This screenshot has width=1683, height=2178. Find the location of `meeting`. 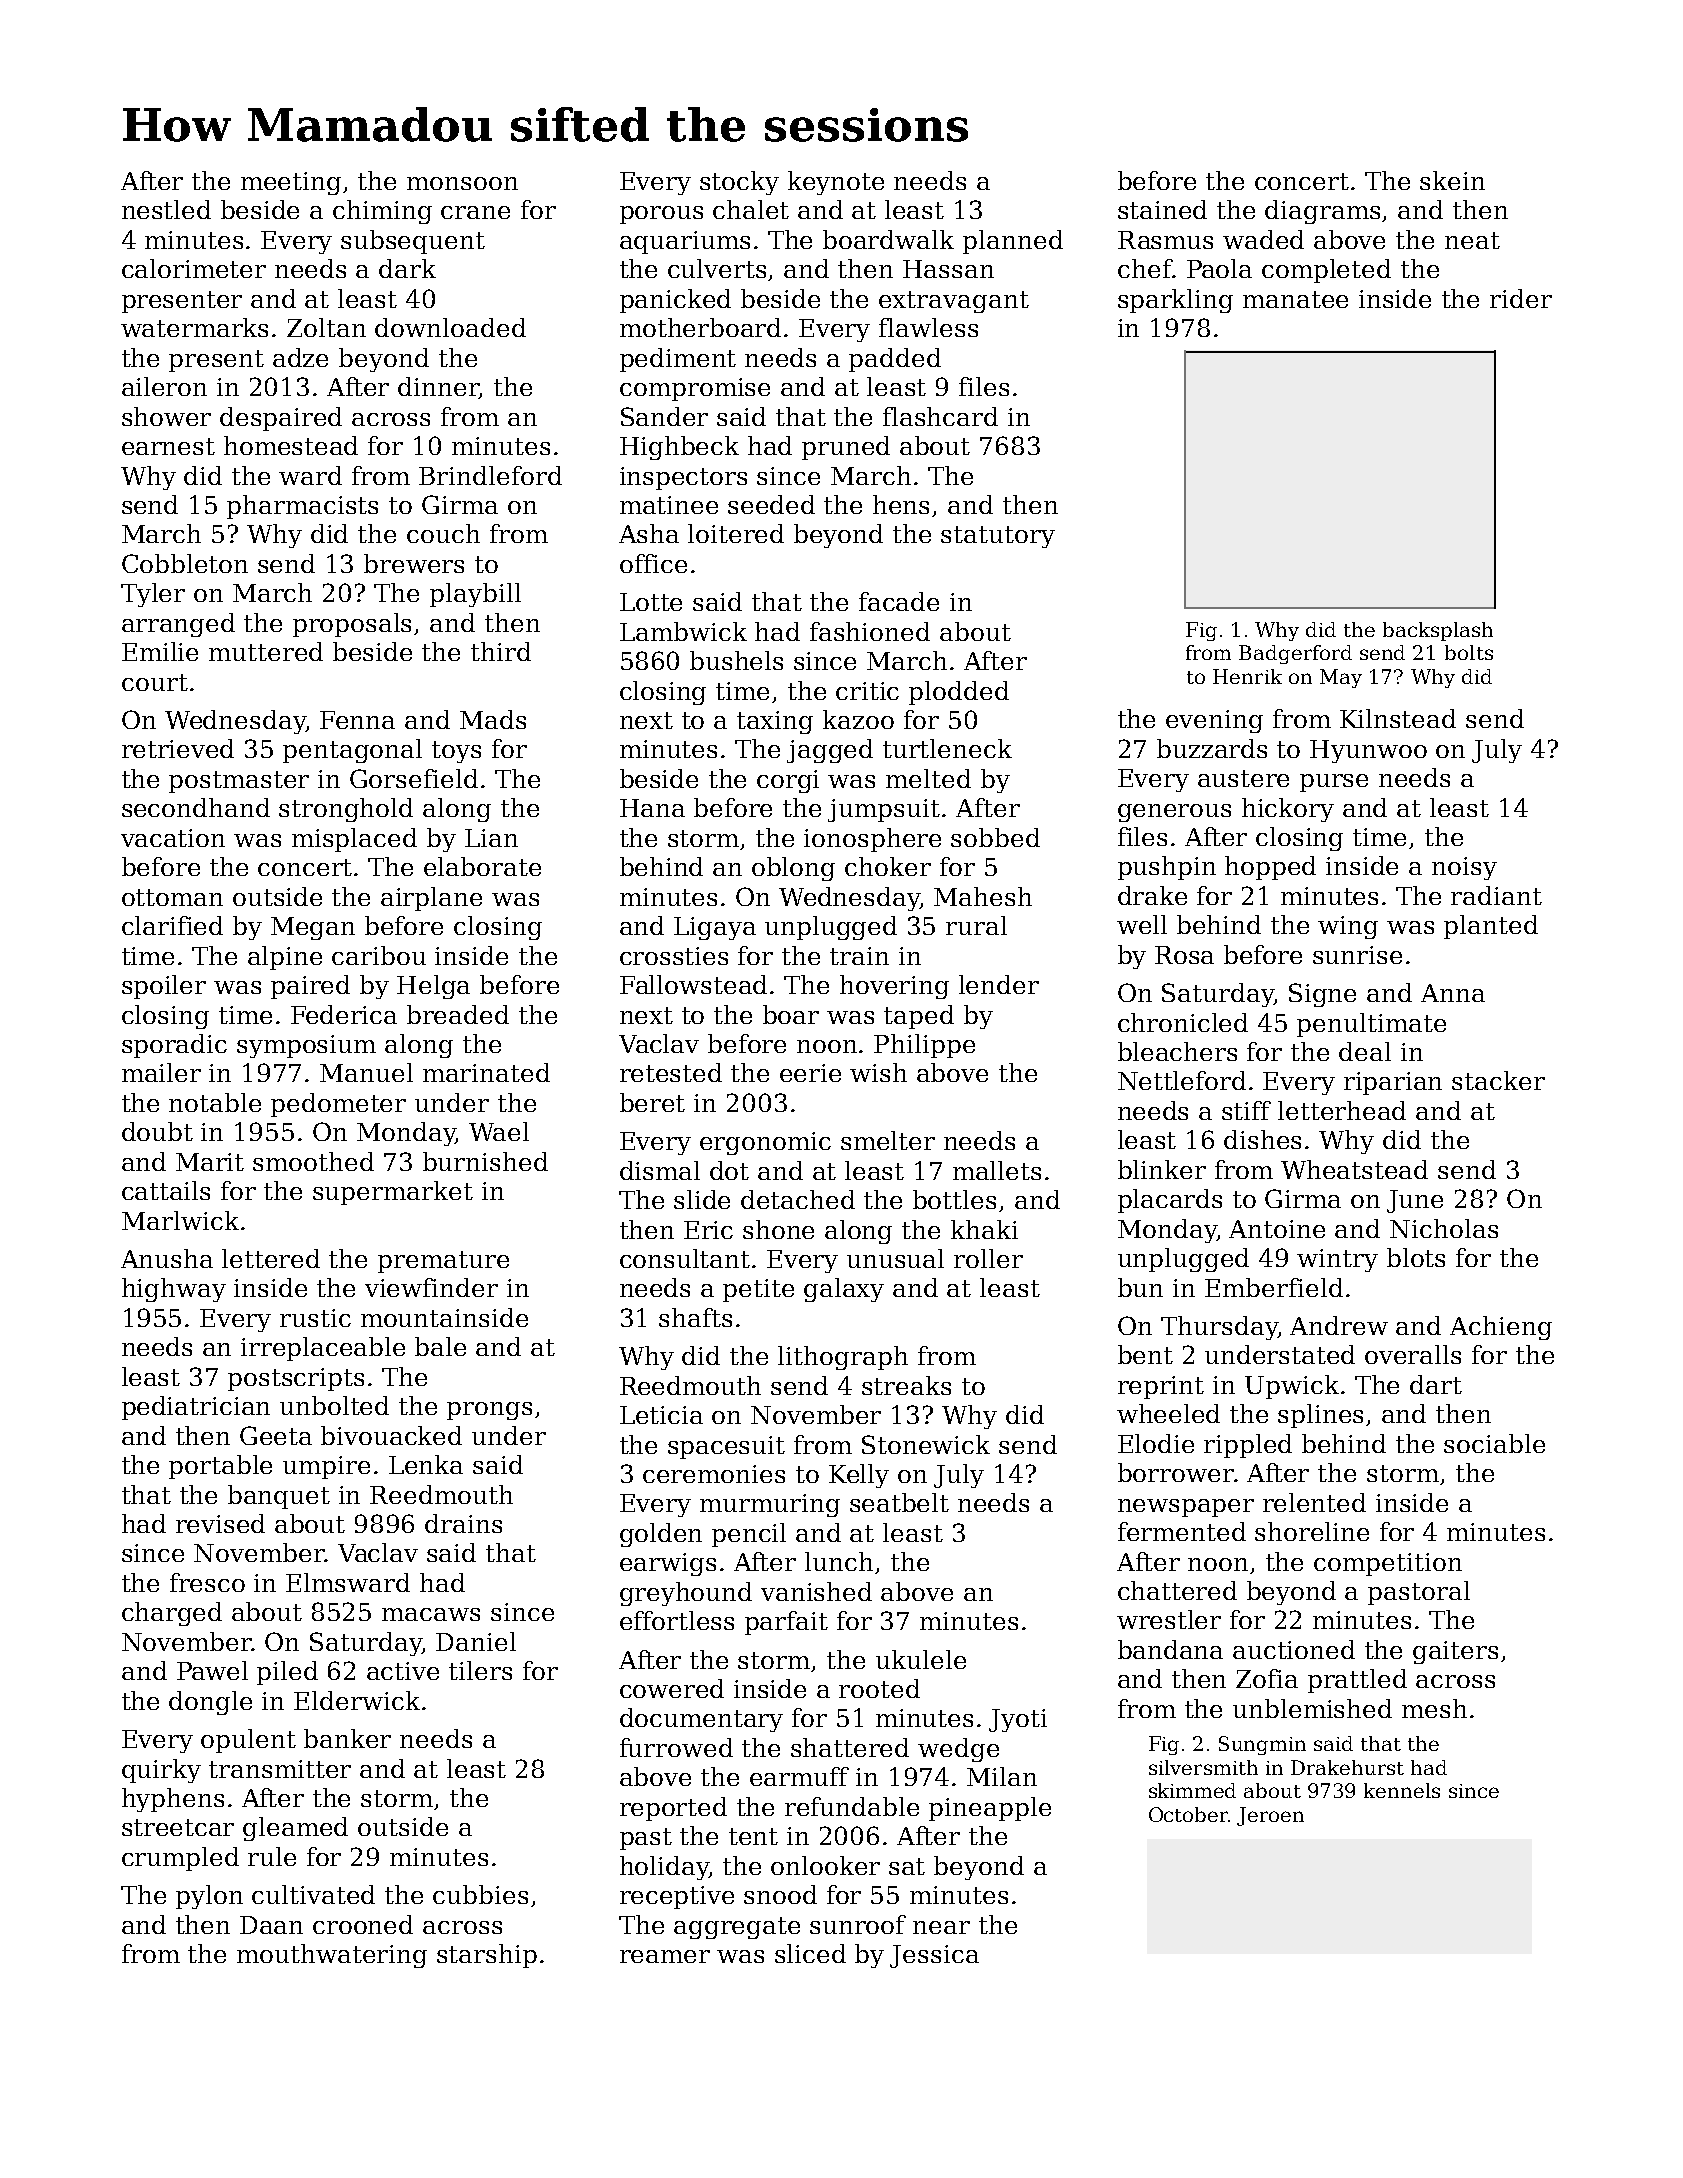

meeting is located at coordinates (291, 183).
